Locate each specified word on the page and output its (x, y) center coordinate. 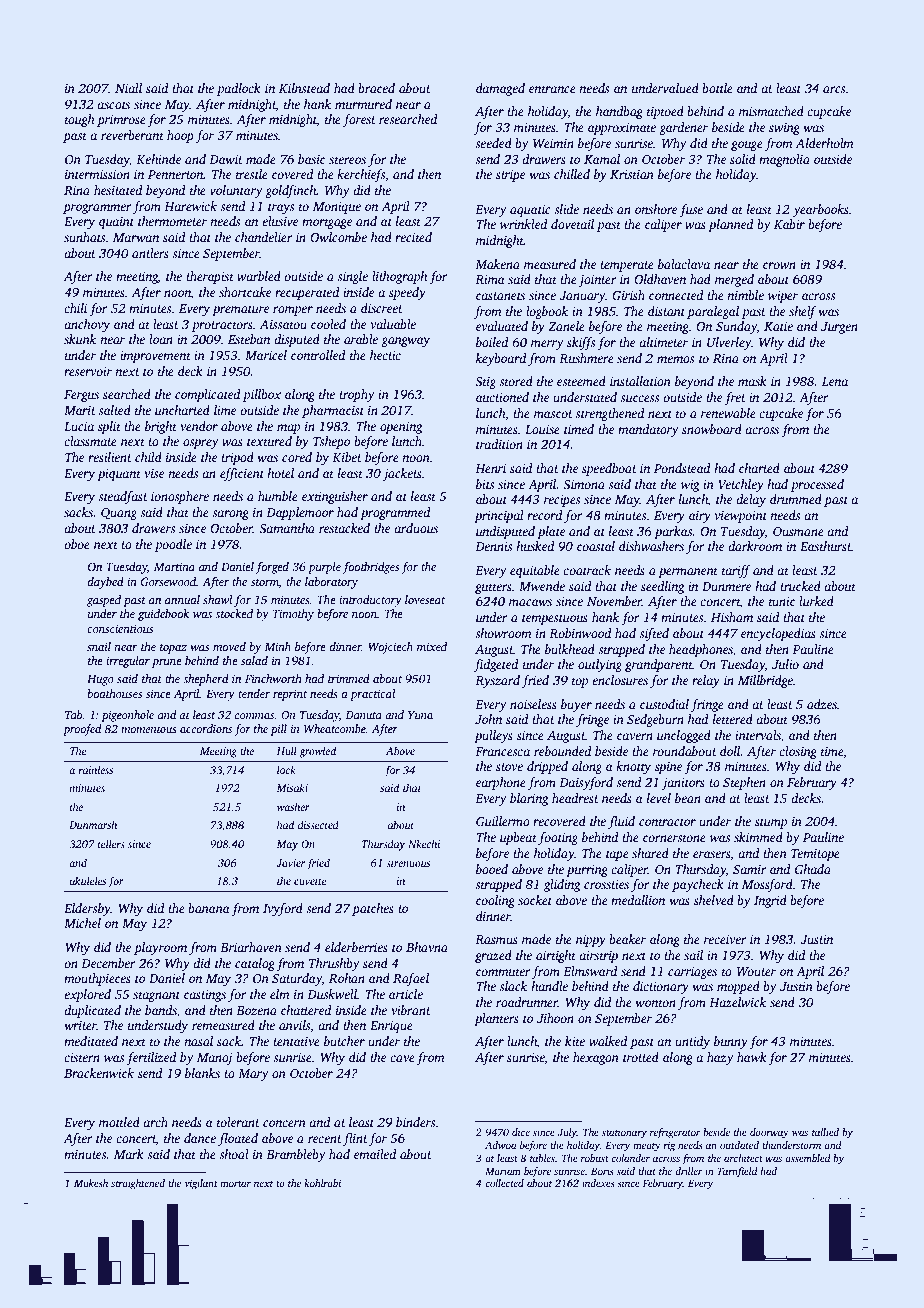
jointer (597, 281)
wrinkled (524, 224)
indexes (598, 1183)
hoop (180, 136)
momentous (149, 729)
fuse (691, 210)
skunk (80, 339)
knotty (633, 767)
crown (779, 265)
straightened (138, 1184)
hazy (720, 1058)
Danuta (363, 715)
